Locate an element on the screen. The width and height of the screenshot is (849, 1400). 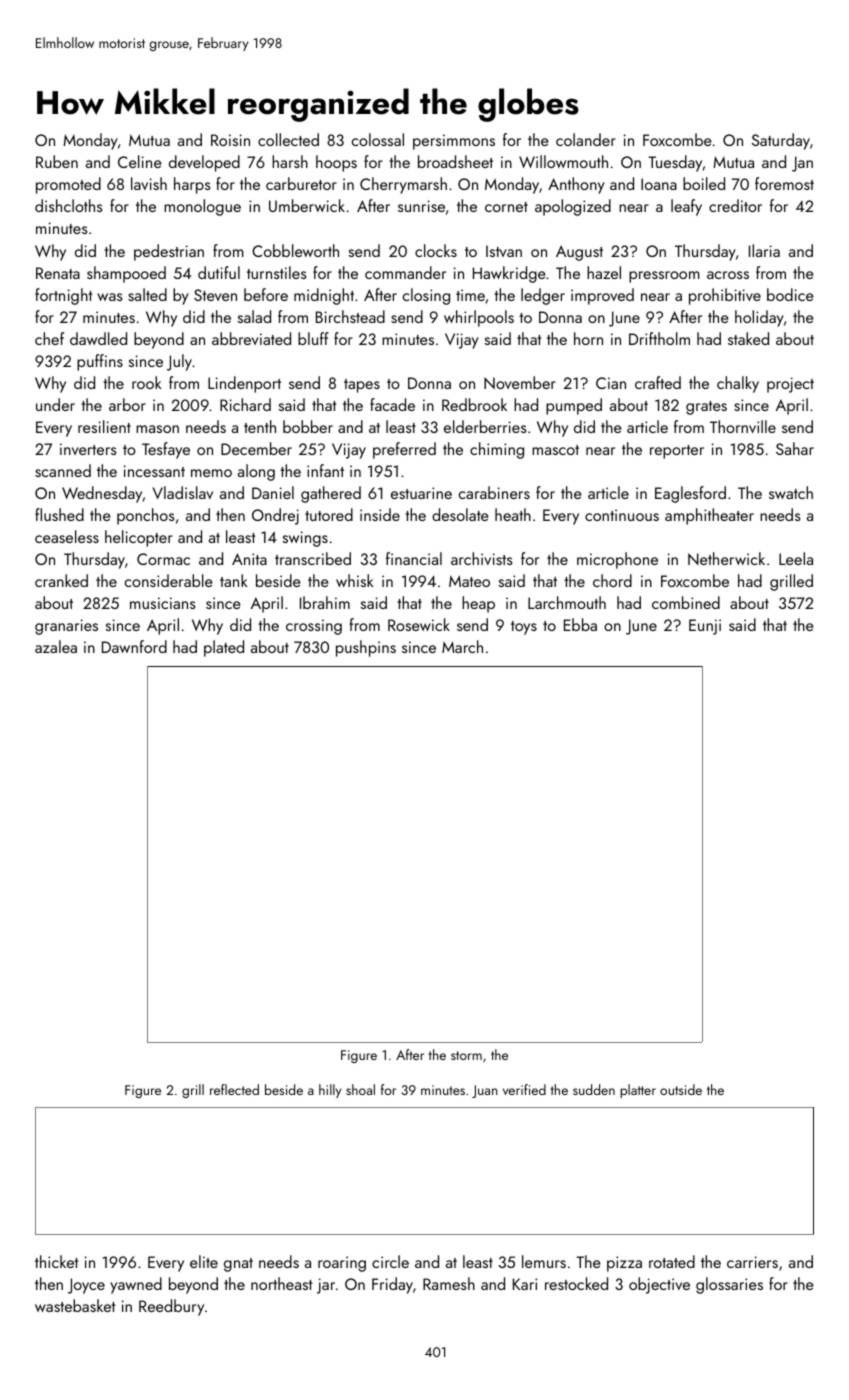
platter is located at coordinates (638, 1091).
